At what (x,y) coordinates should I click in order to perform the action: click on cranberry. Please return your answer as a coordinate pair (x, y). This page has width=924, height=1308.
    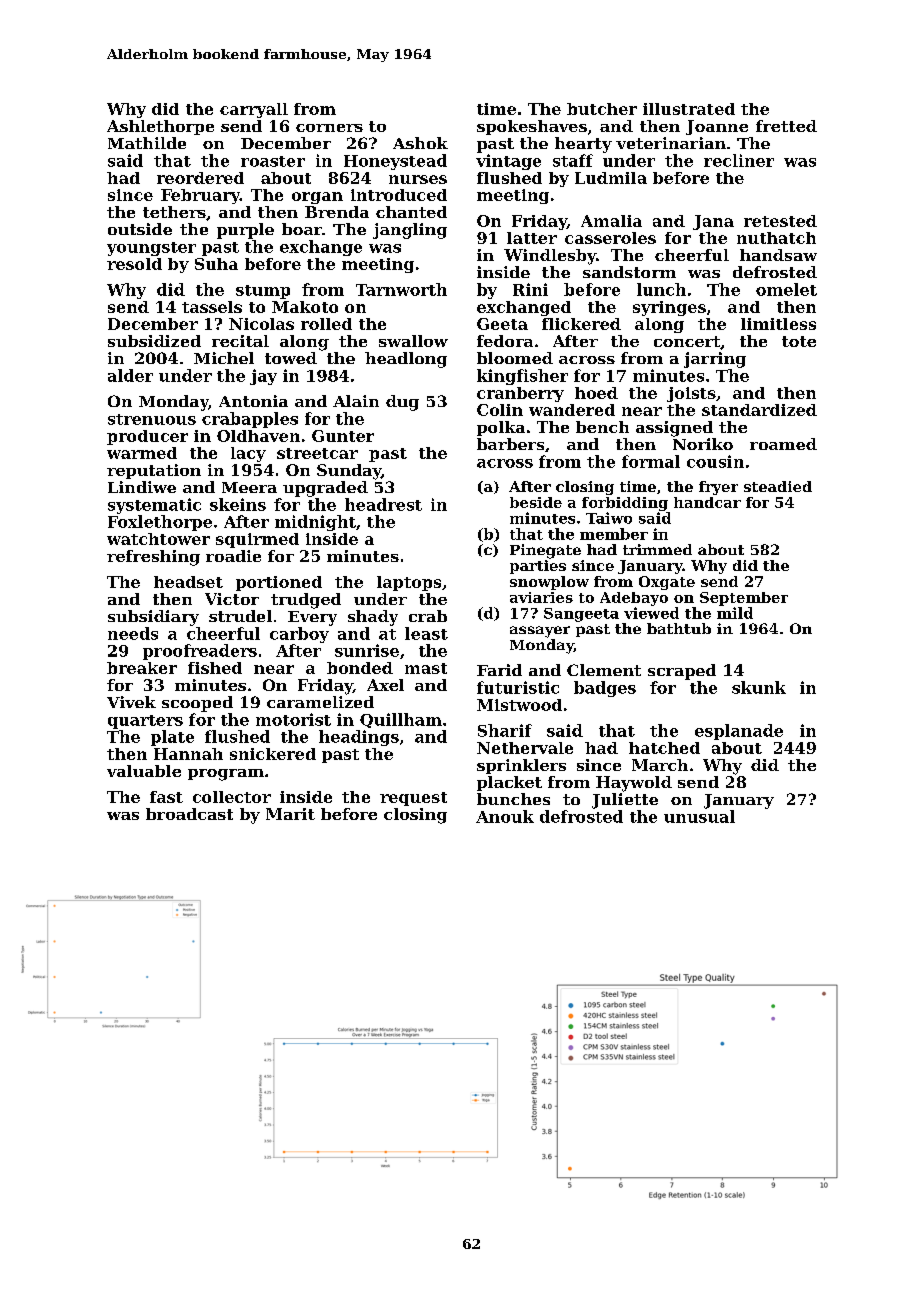
    Looking at the image, I should click on (520, 394).
